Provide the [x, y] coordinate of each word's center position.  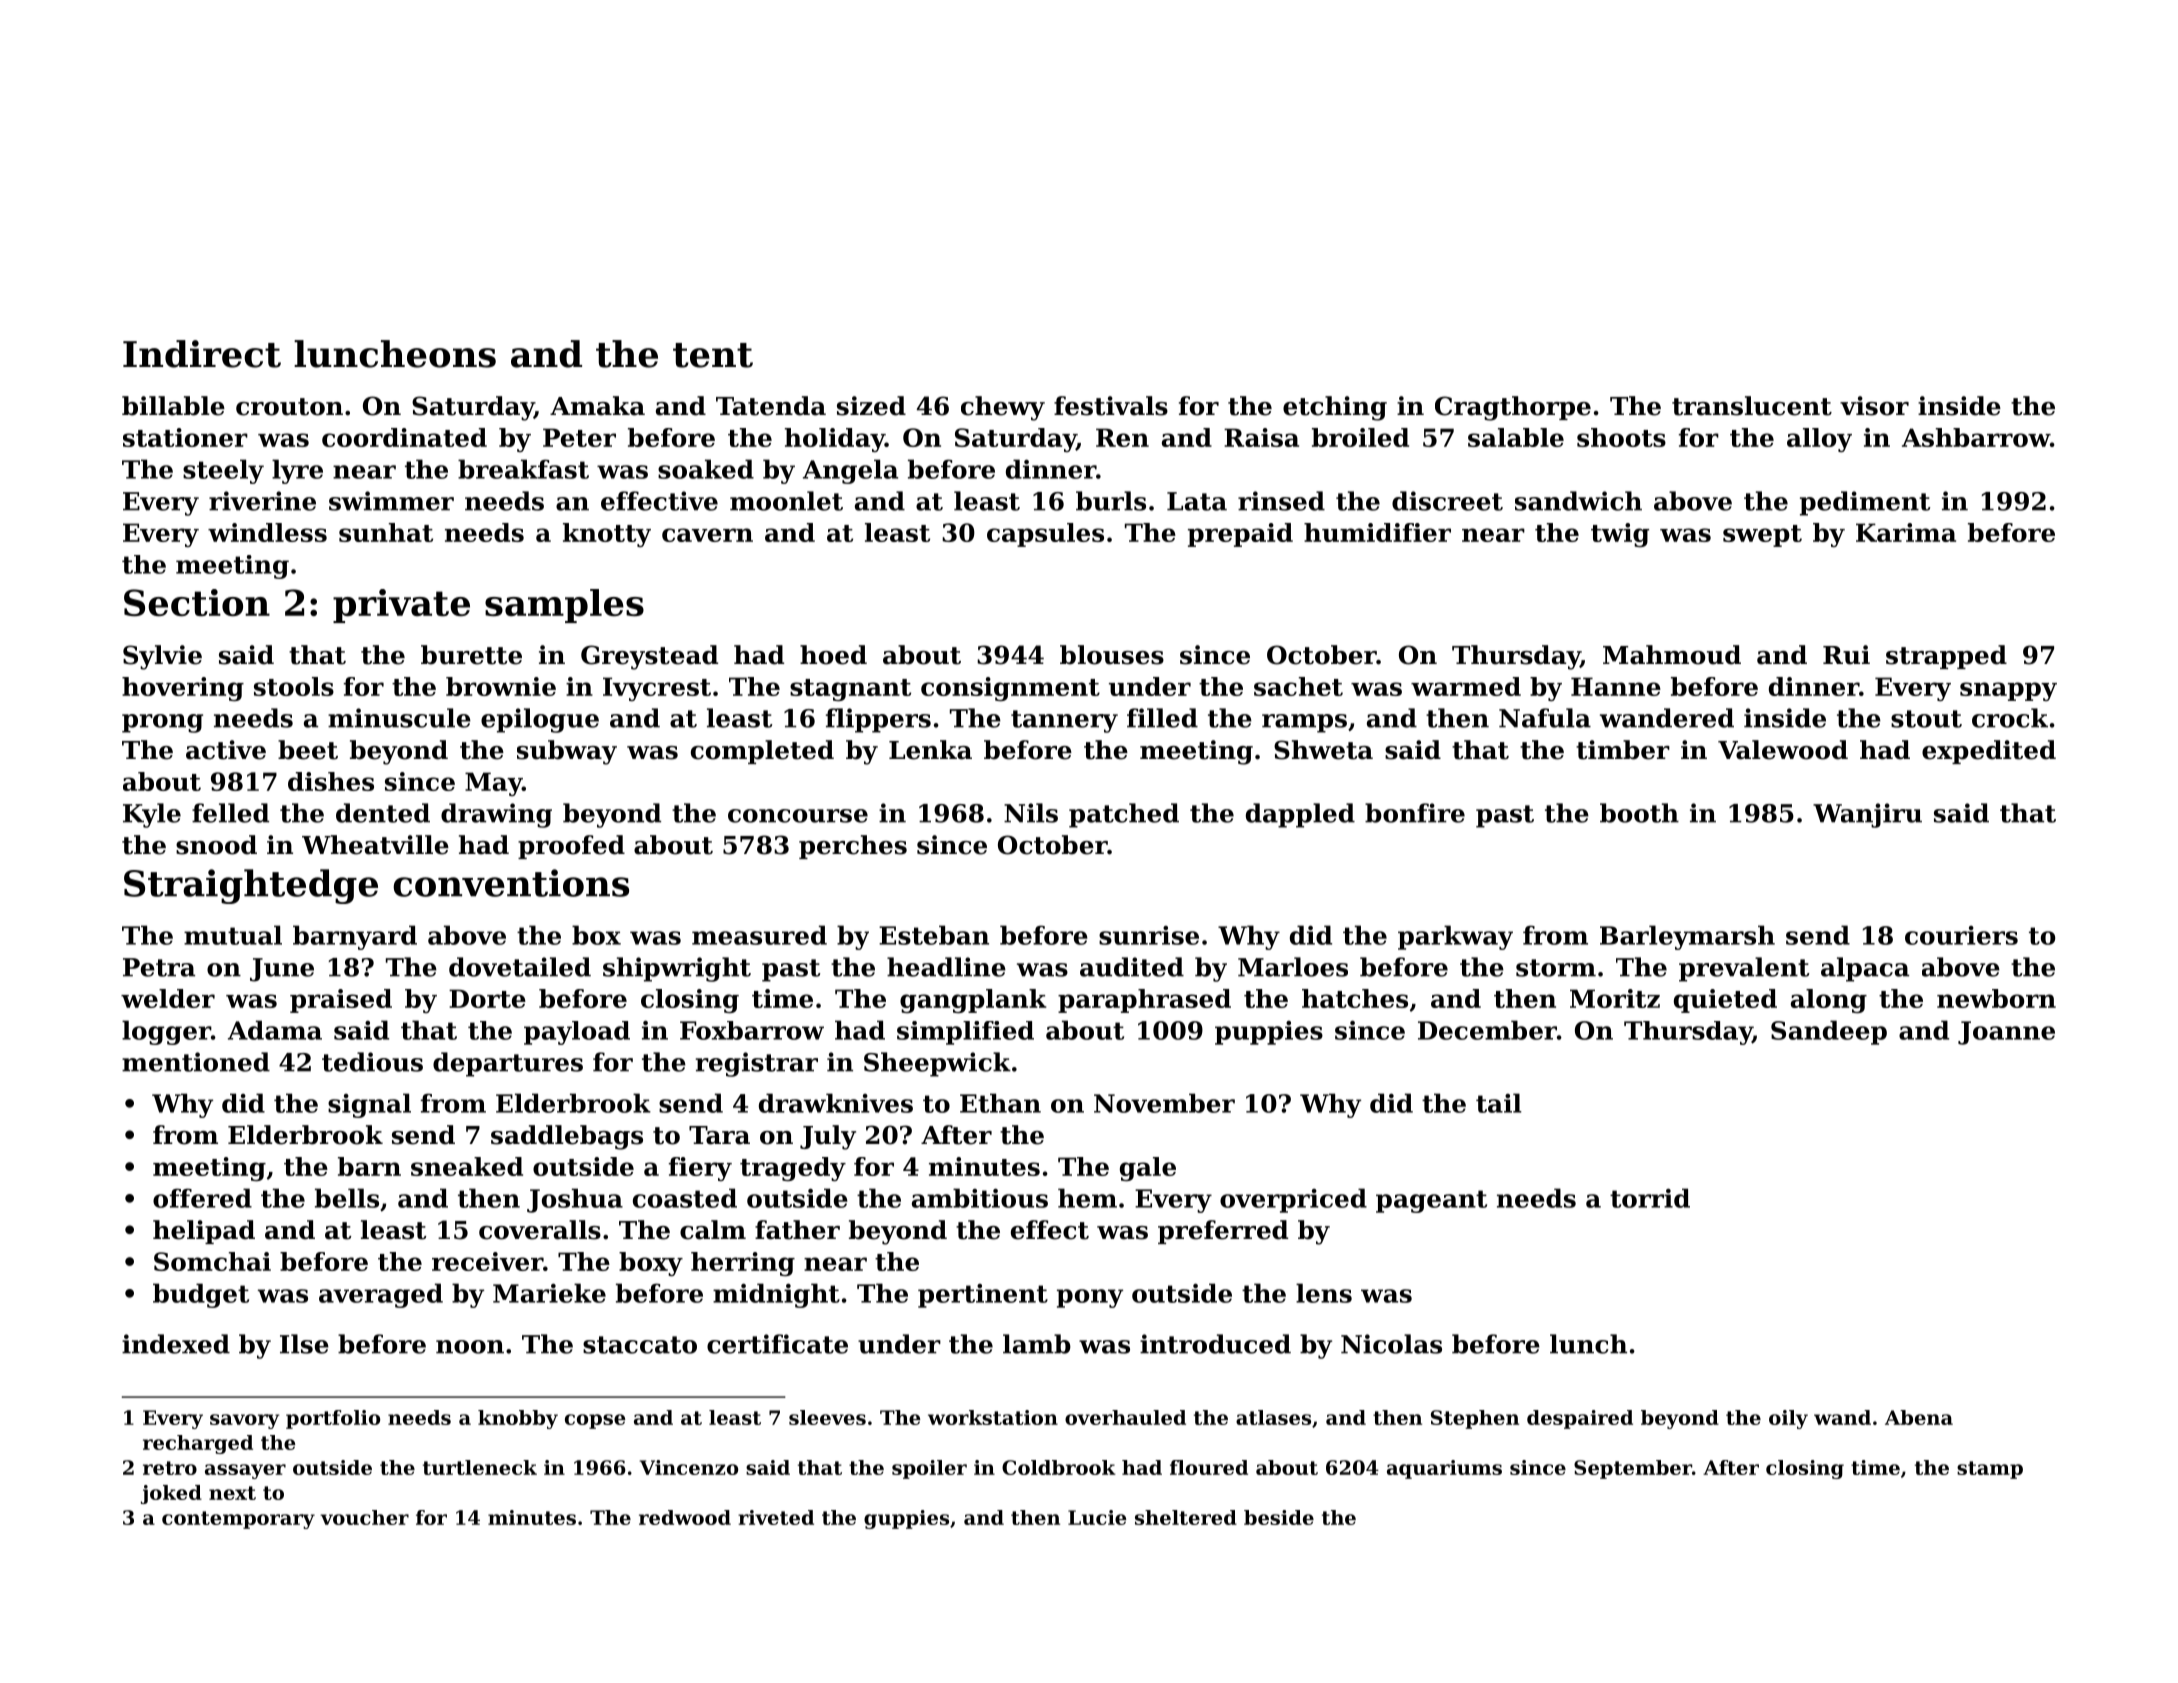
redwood [685, 1517]
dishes [331, 781]
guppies [906, 1519]
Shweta [1323, 750]
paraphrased [1144, 1001]
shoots [1621, 437]
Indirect [202, 354]
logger [166, 1032]
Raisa [1261, 437]
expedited [1989, 752]
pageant [1431, 1201]
